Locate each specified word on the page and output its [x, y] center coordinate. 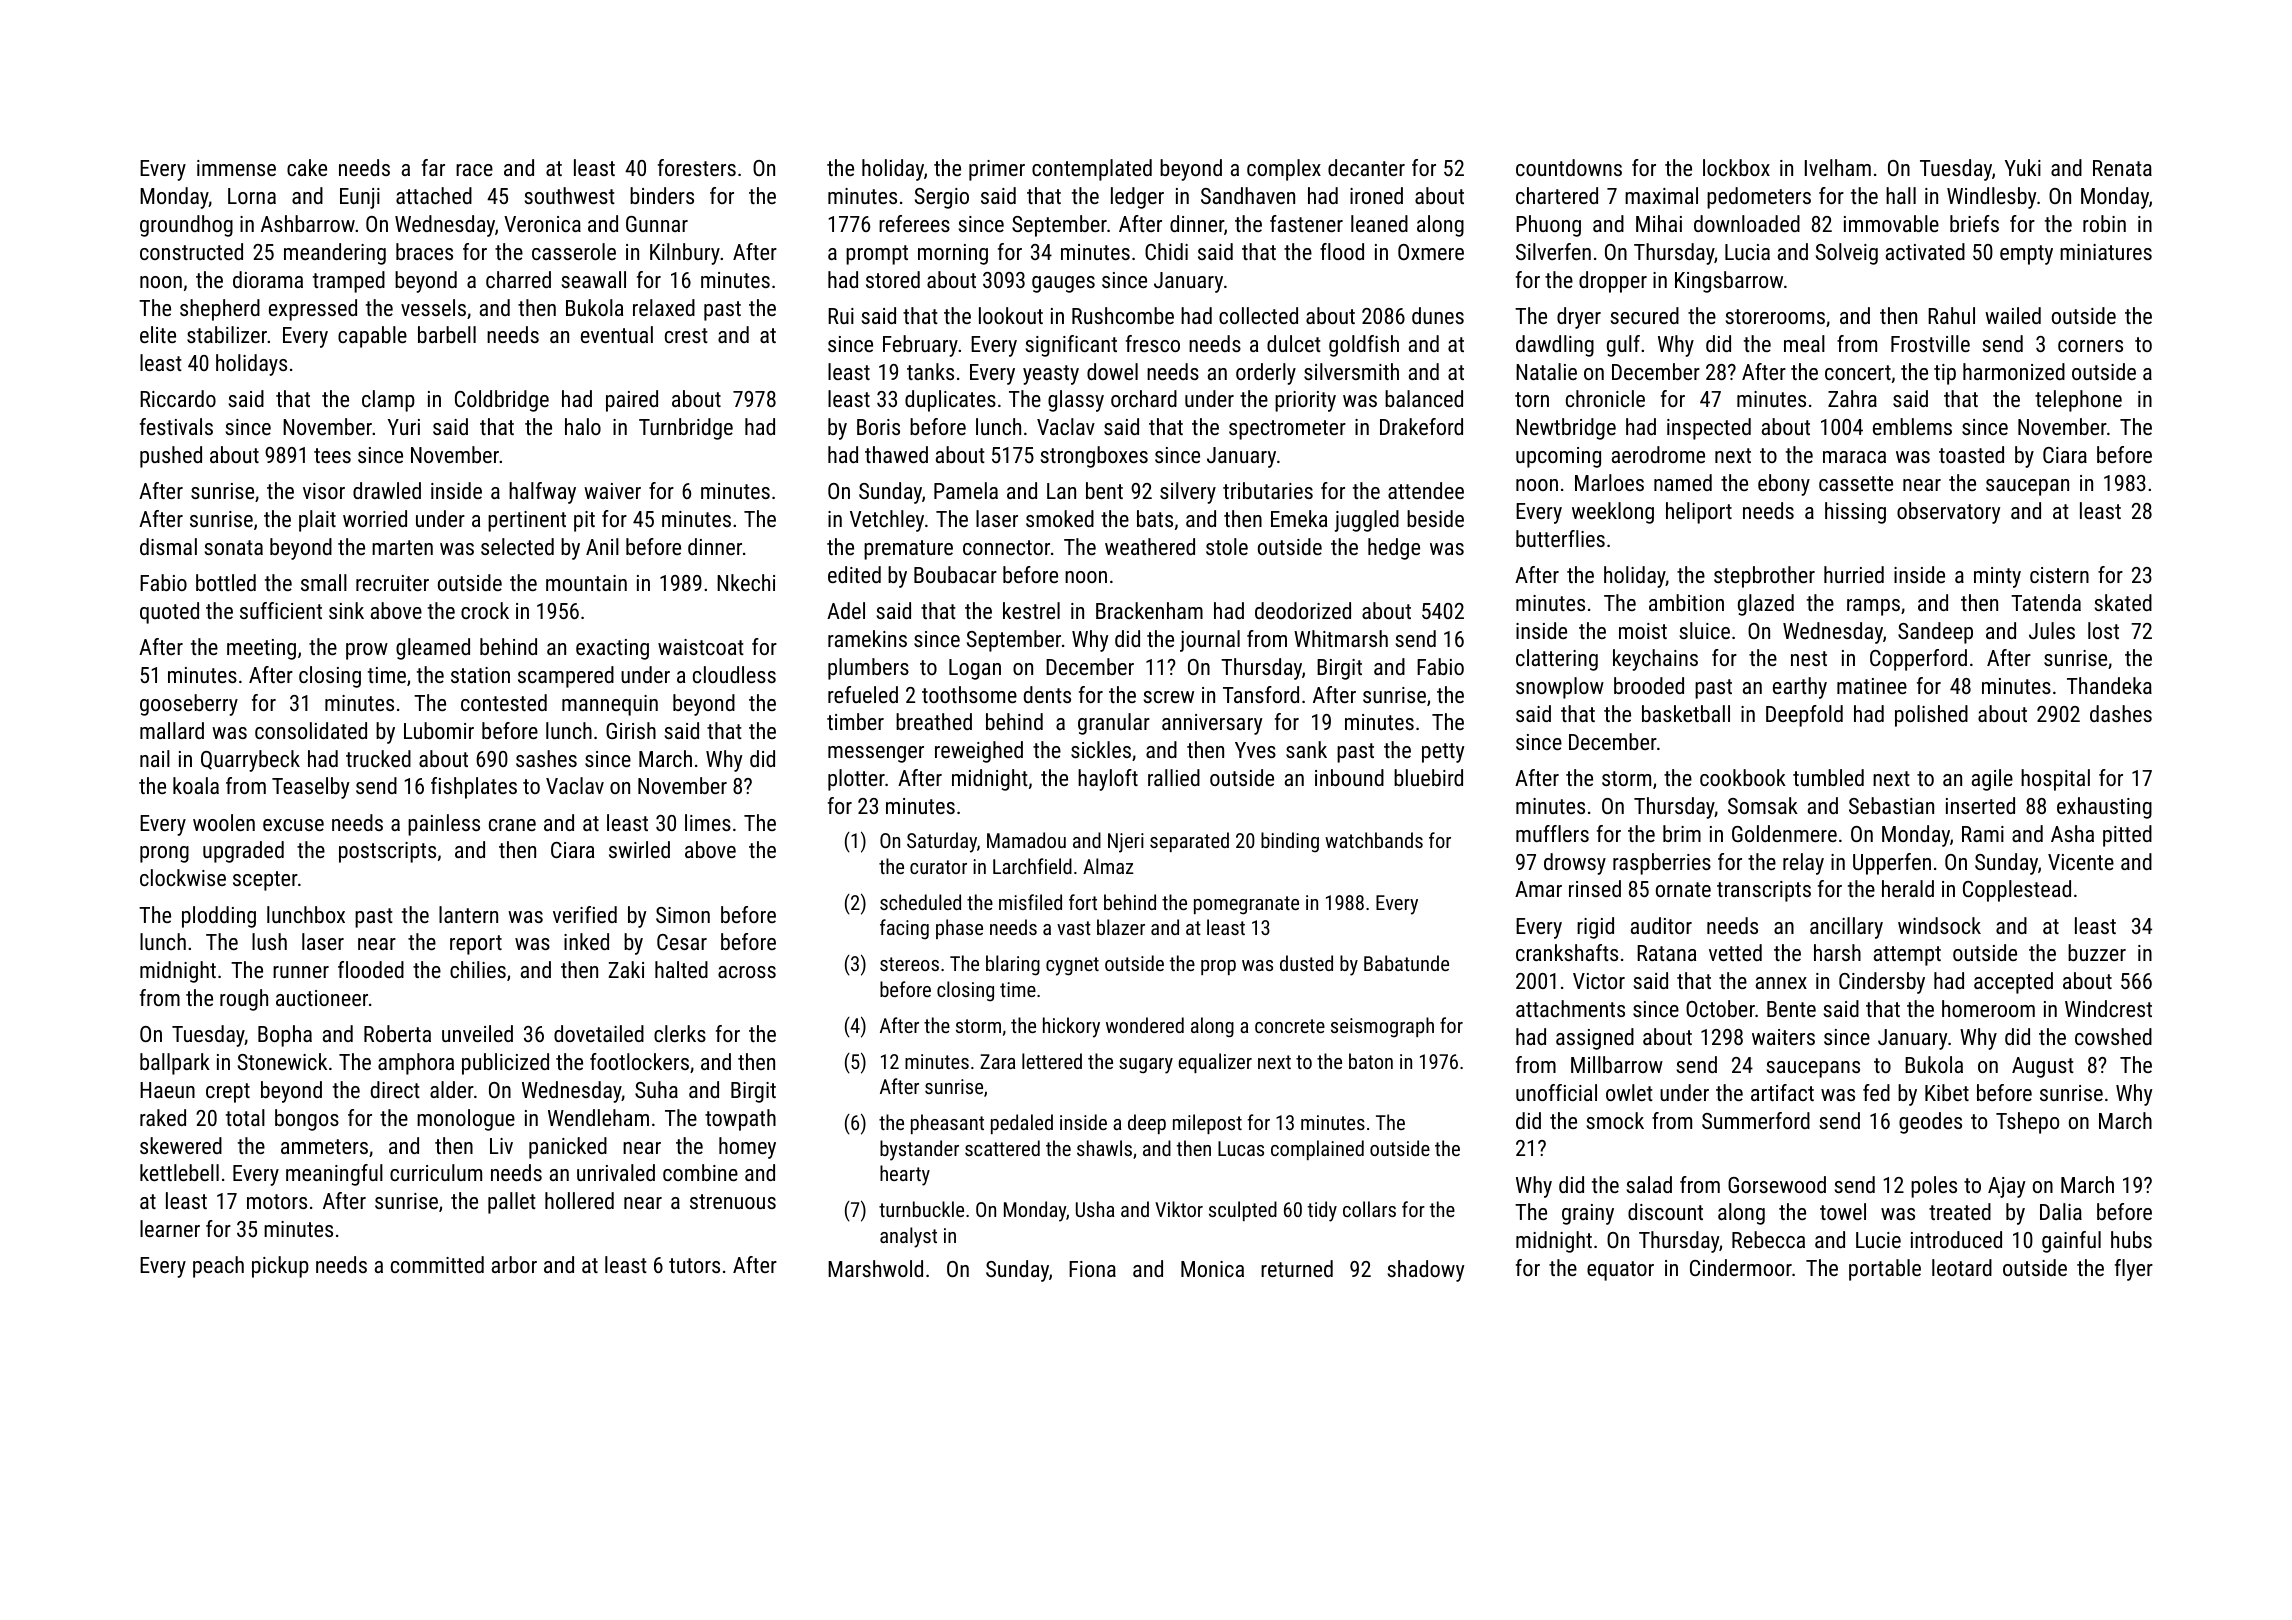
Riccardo [178, 398]
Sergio [942, 198]
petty [1443, 753]
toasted [1971, 454]
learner [170, 1228]
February [920, 346]
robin [2104, 223]
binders [662, 195]
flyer [2134, 1270]
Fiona [1092, 1269]
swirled [639, 849]
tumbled [1828, 777]
